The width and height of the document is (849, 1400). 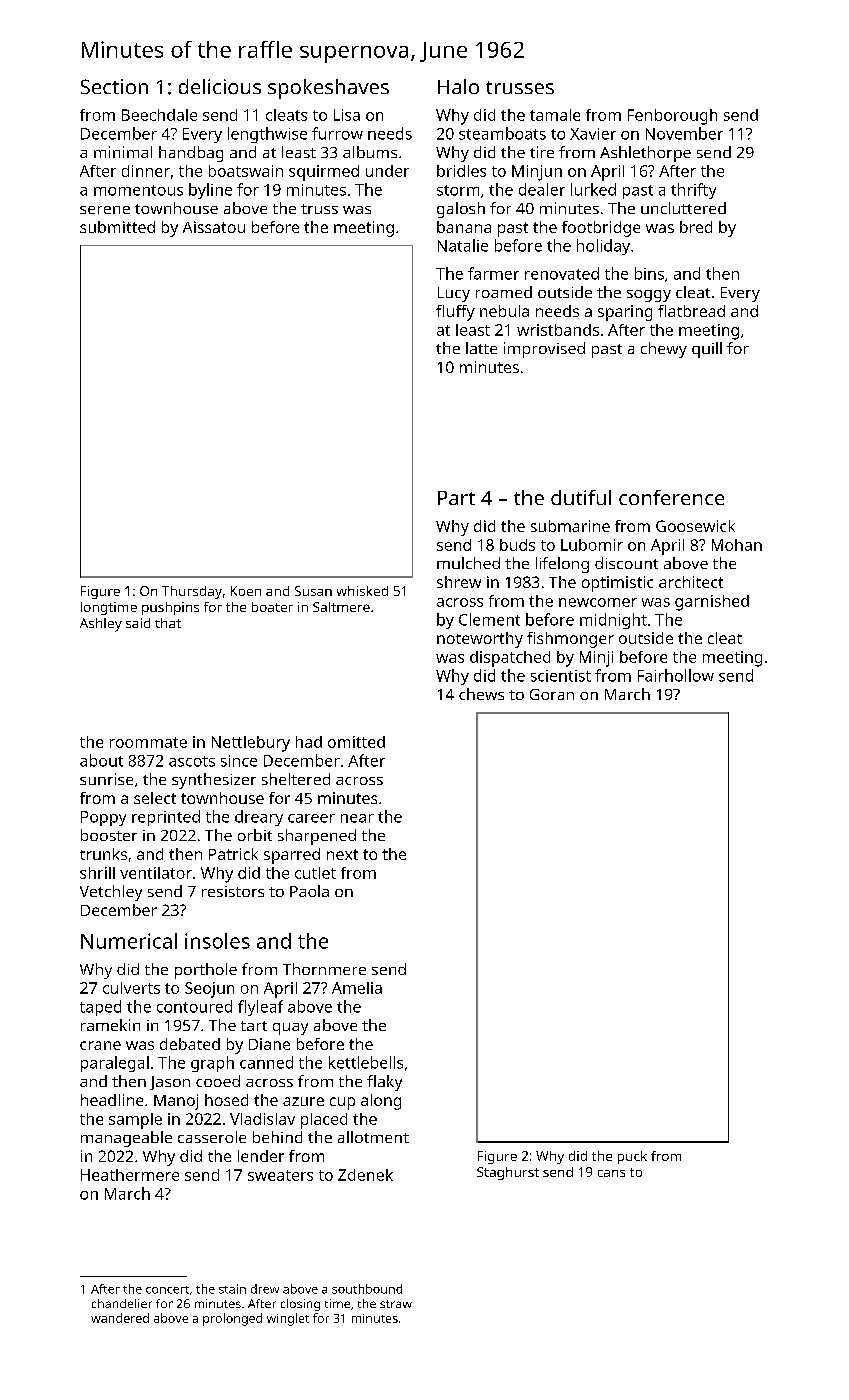 What do you see at coordinates (458, 86) in the document?
I see `Halo` at bounding box center [458, 86].
